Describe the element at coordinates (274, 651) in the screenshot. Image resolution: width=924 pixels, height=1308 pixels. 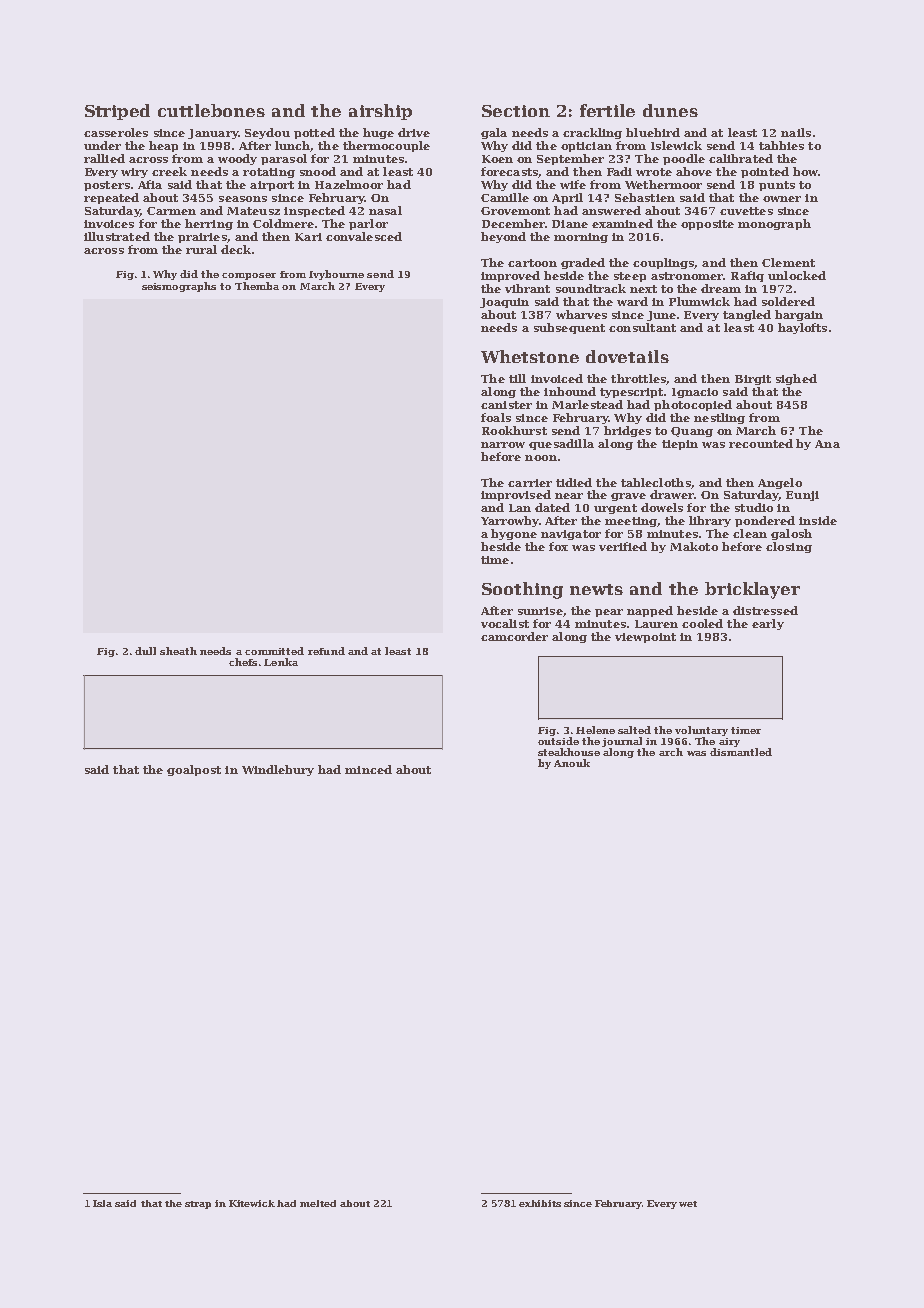
I see `committed` at that location.
